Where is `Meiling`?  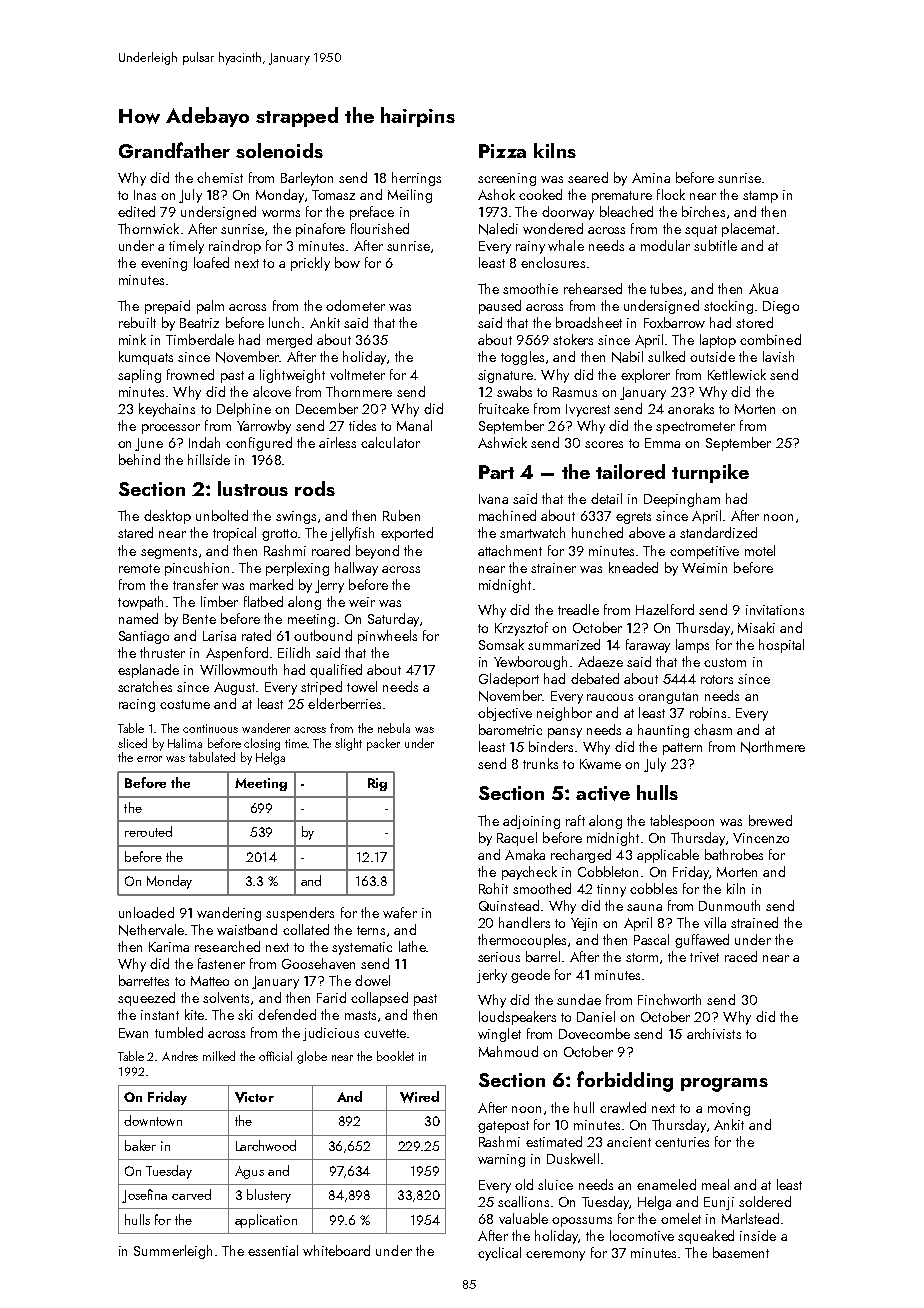
Meiling is located at coordinates (410, 196).
